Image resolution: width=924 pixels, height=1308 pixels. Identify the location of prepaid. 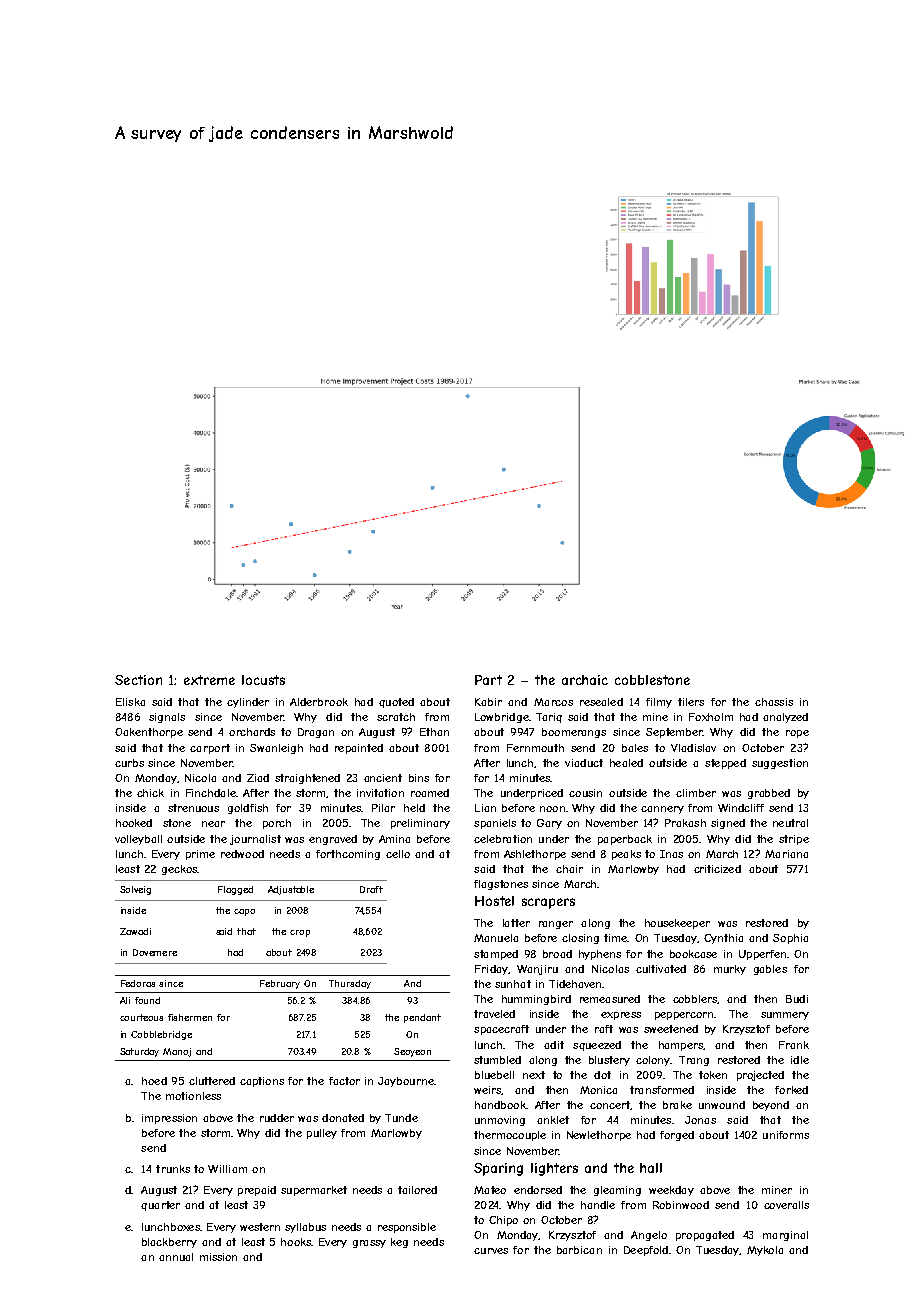
(257, 1191).
